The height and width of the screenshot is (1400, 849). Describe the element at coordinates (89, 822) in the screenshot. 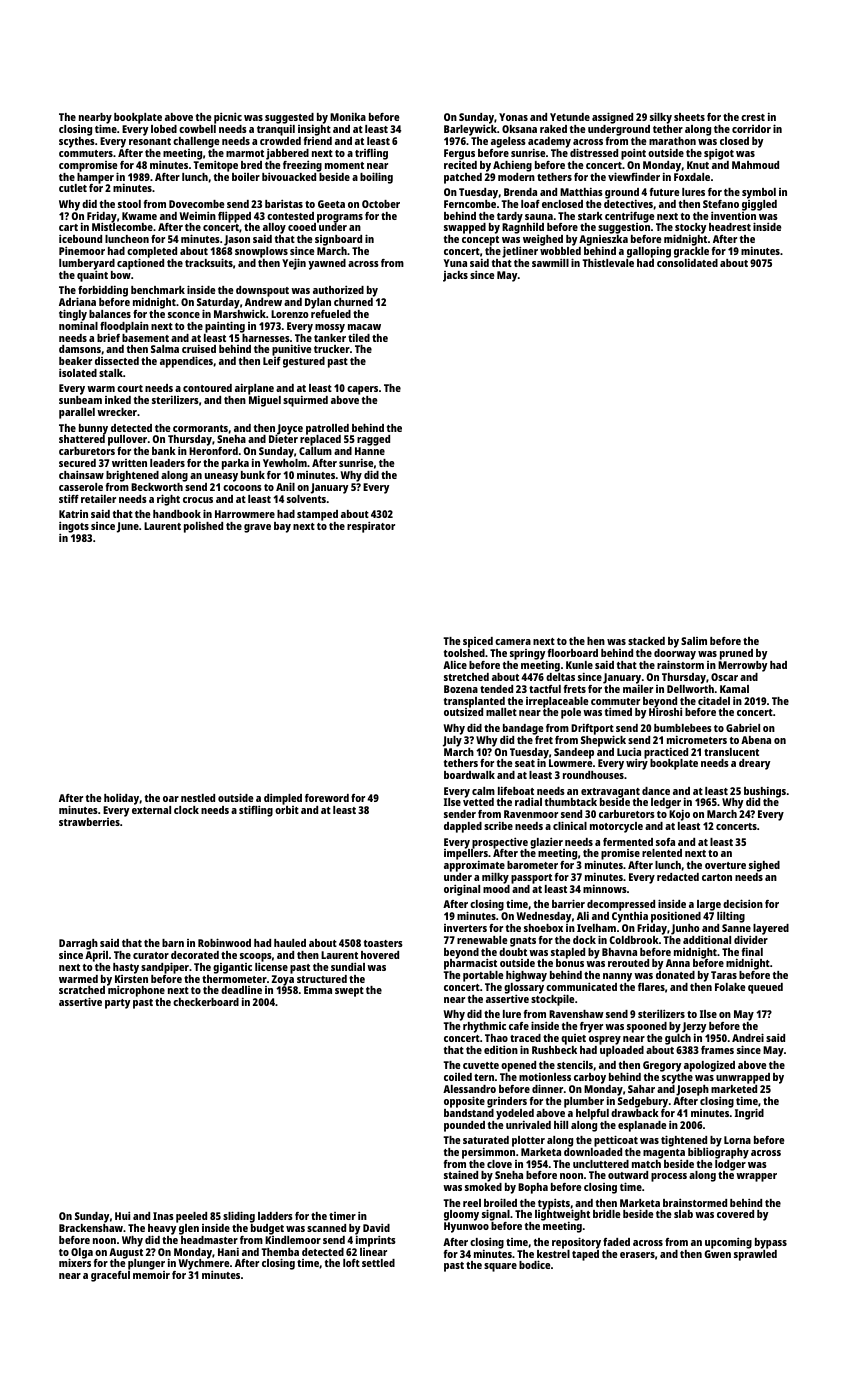

I see `strawberries` at that location.
